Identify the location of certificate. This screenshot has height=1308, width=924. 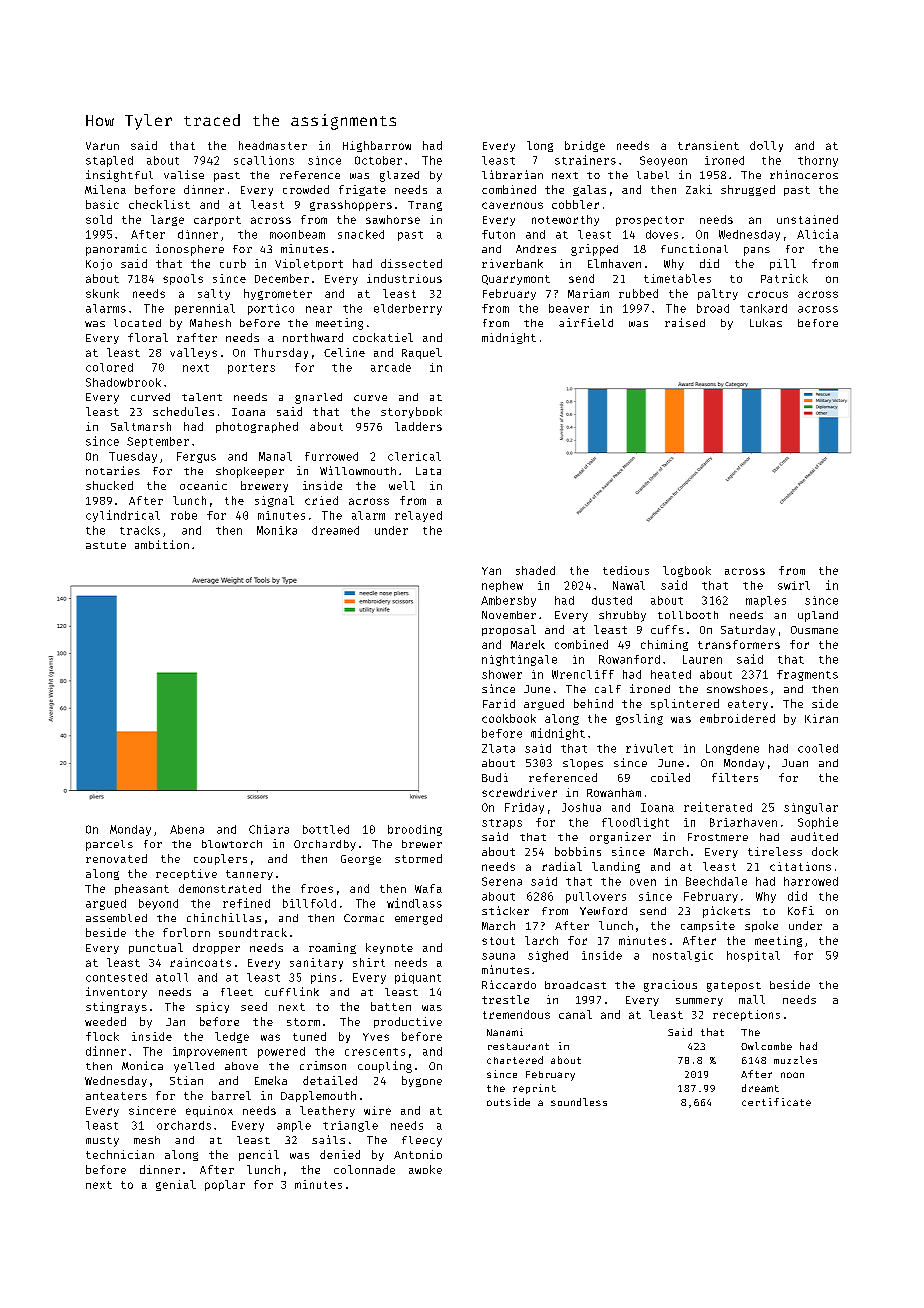
(776, 1102).
